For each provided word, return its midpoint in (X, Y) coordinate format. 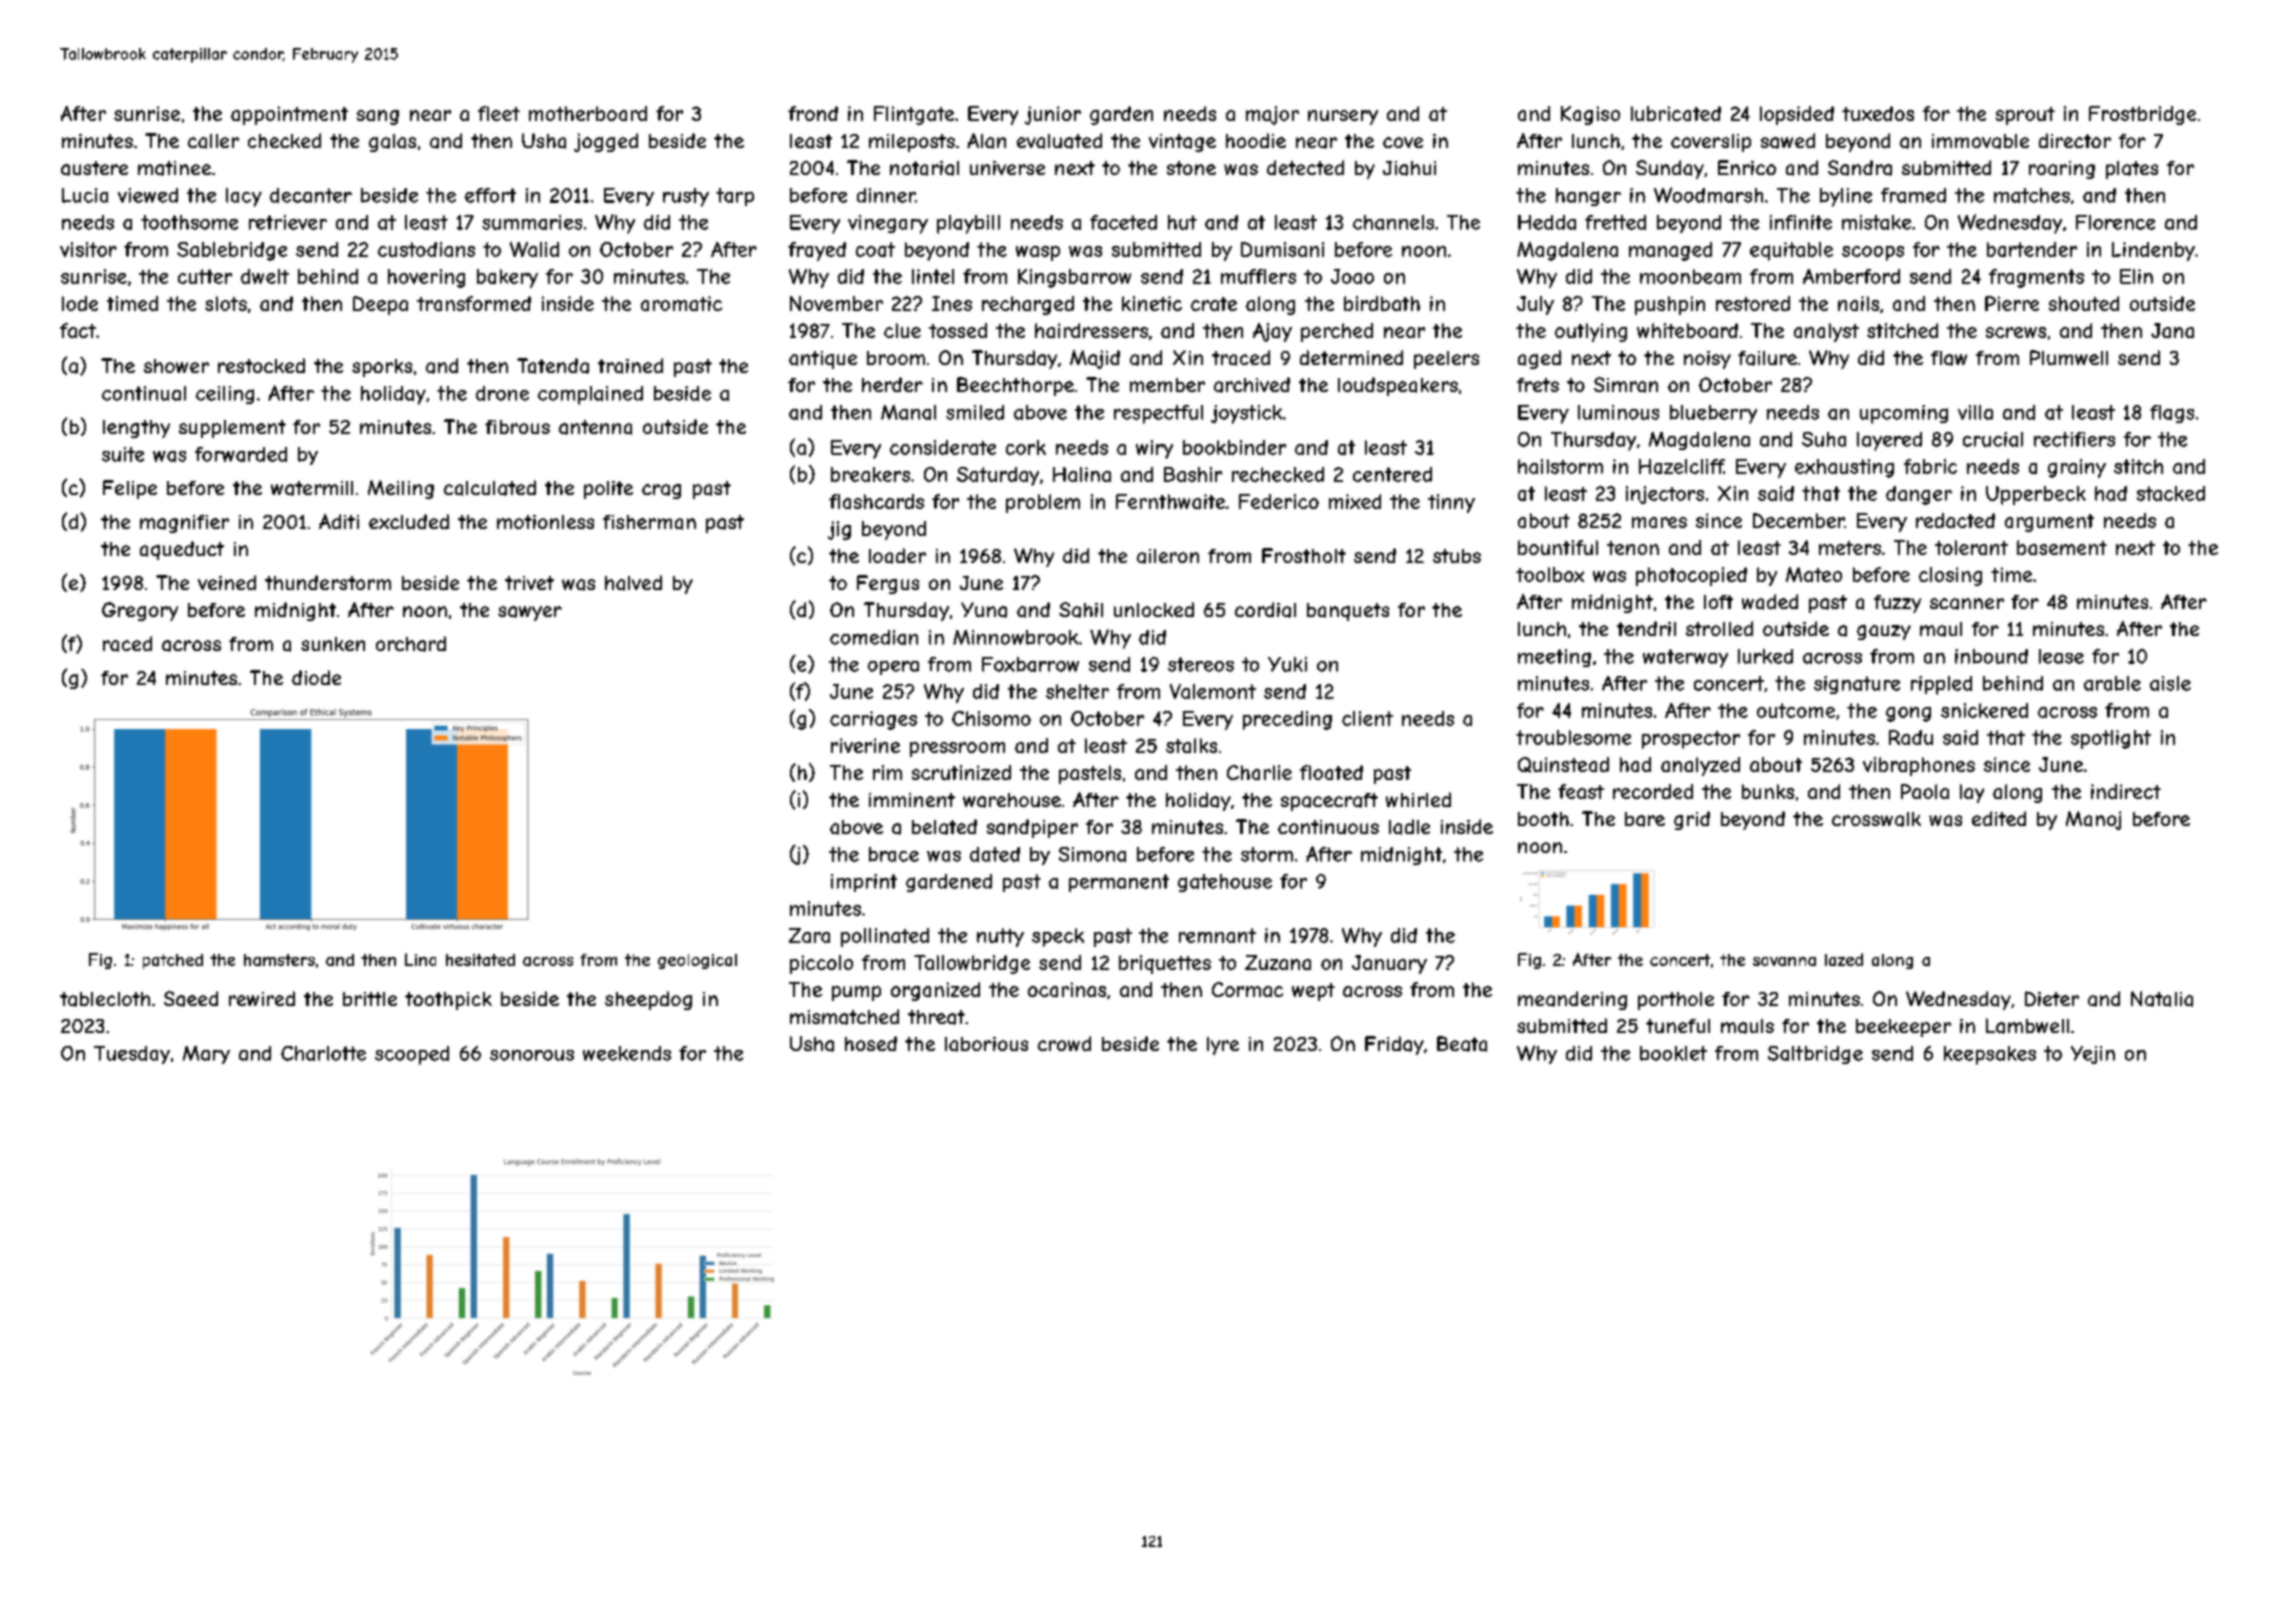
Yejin (2093, 1055)
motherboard (588, 113)
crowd (1064, 1043)
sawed (1788, 141)
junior (1053, 115)
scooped (412, 1055)
